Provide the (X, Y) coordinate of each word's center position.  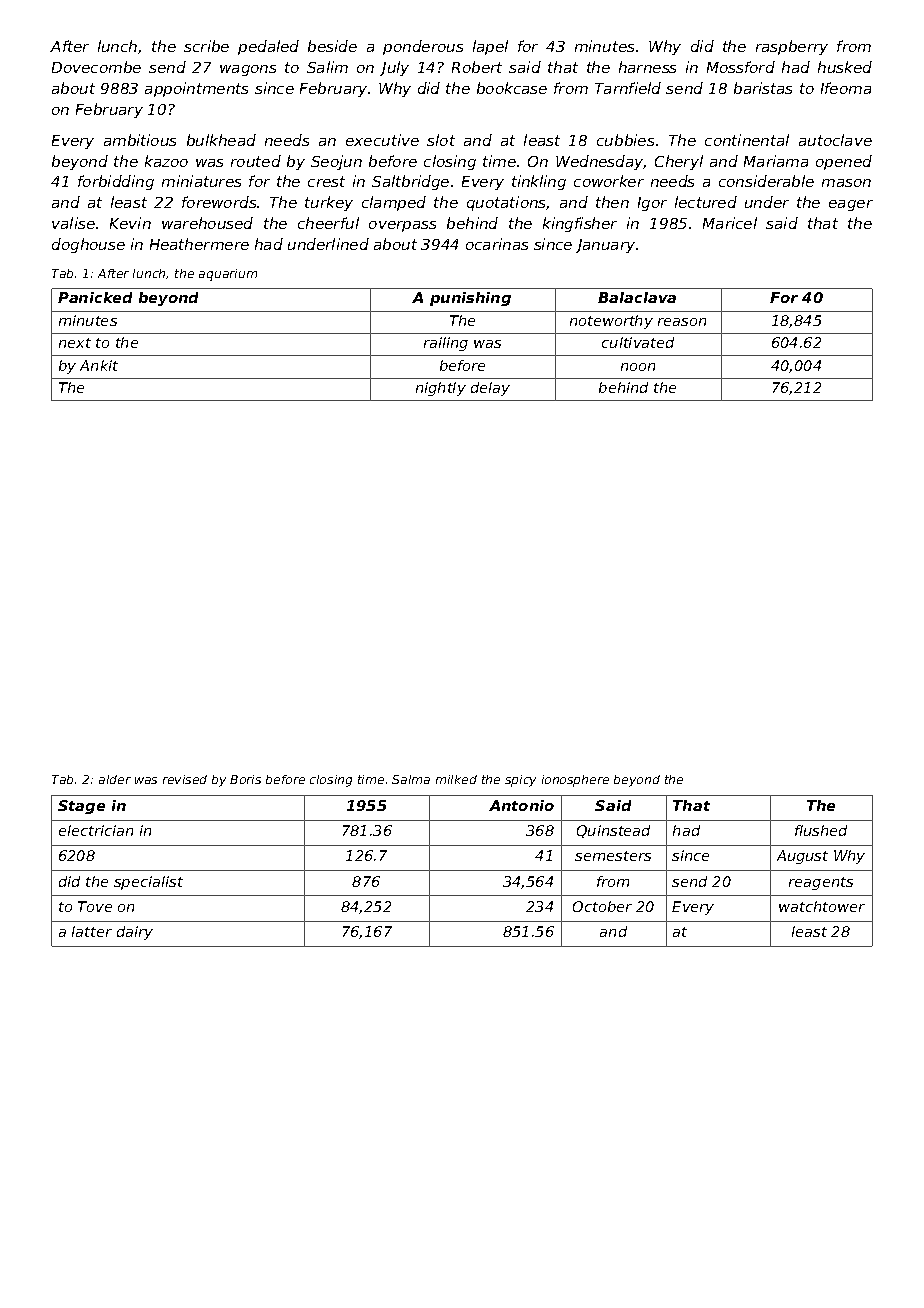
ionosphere (575, 781)
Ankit (99, 365)
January (605, 246)
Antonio (521, 805)
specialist (148, 883)
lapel (490, 47)
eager (851, 205)
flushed (821, 830)
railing (446, 344)
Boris (245, 779)
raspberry (792, 47)
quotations (507, 203)
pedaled (268, 47)
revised (185, 779)
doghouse (88, 245)
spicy (520, 781)
